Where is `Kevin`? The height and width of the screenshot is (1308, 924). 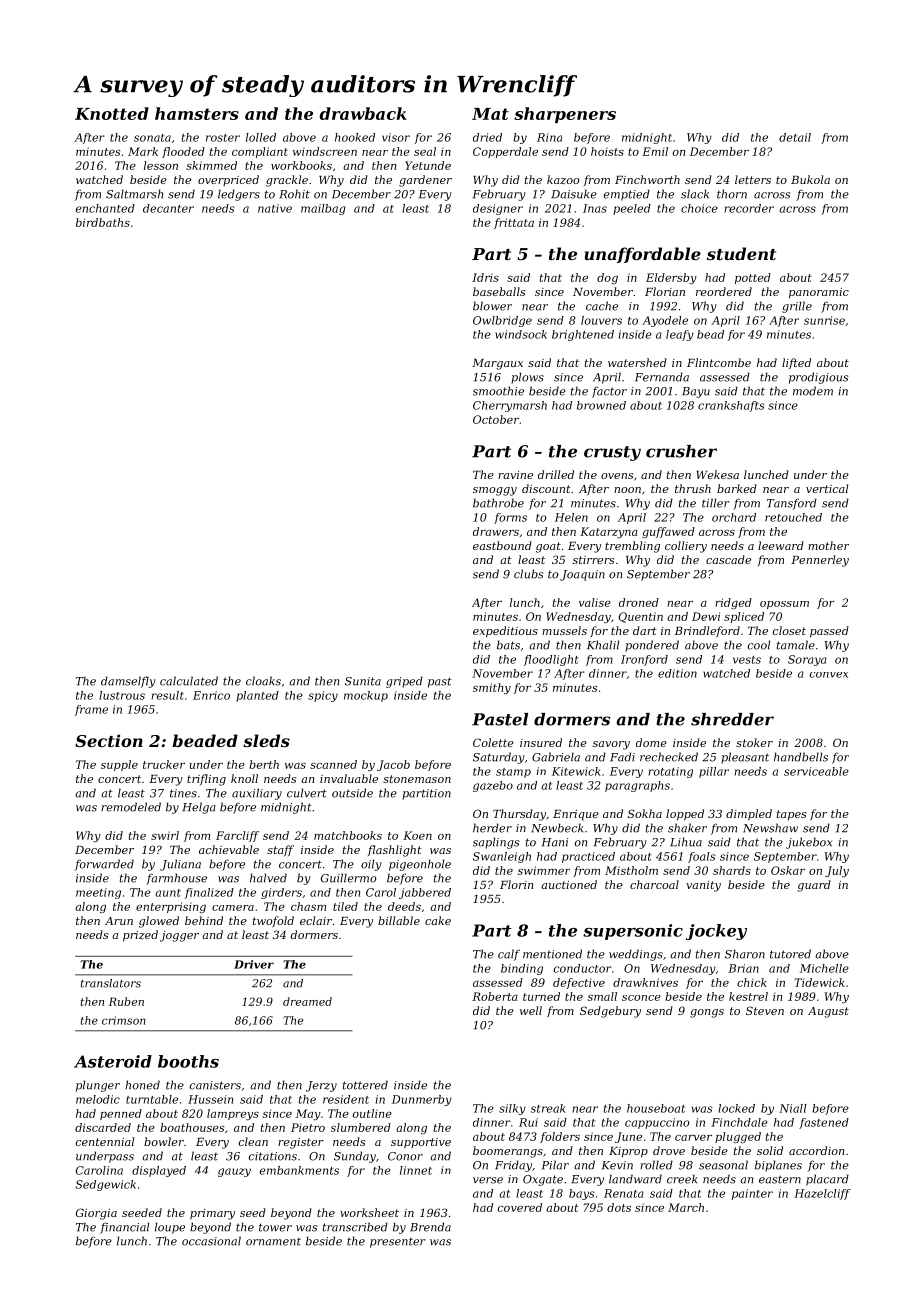 Kevin is located at coordinates (617, 1165).
